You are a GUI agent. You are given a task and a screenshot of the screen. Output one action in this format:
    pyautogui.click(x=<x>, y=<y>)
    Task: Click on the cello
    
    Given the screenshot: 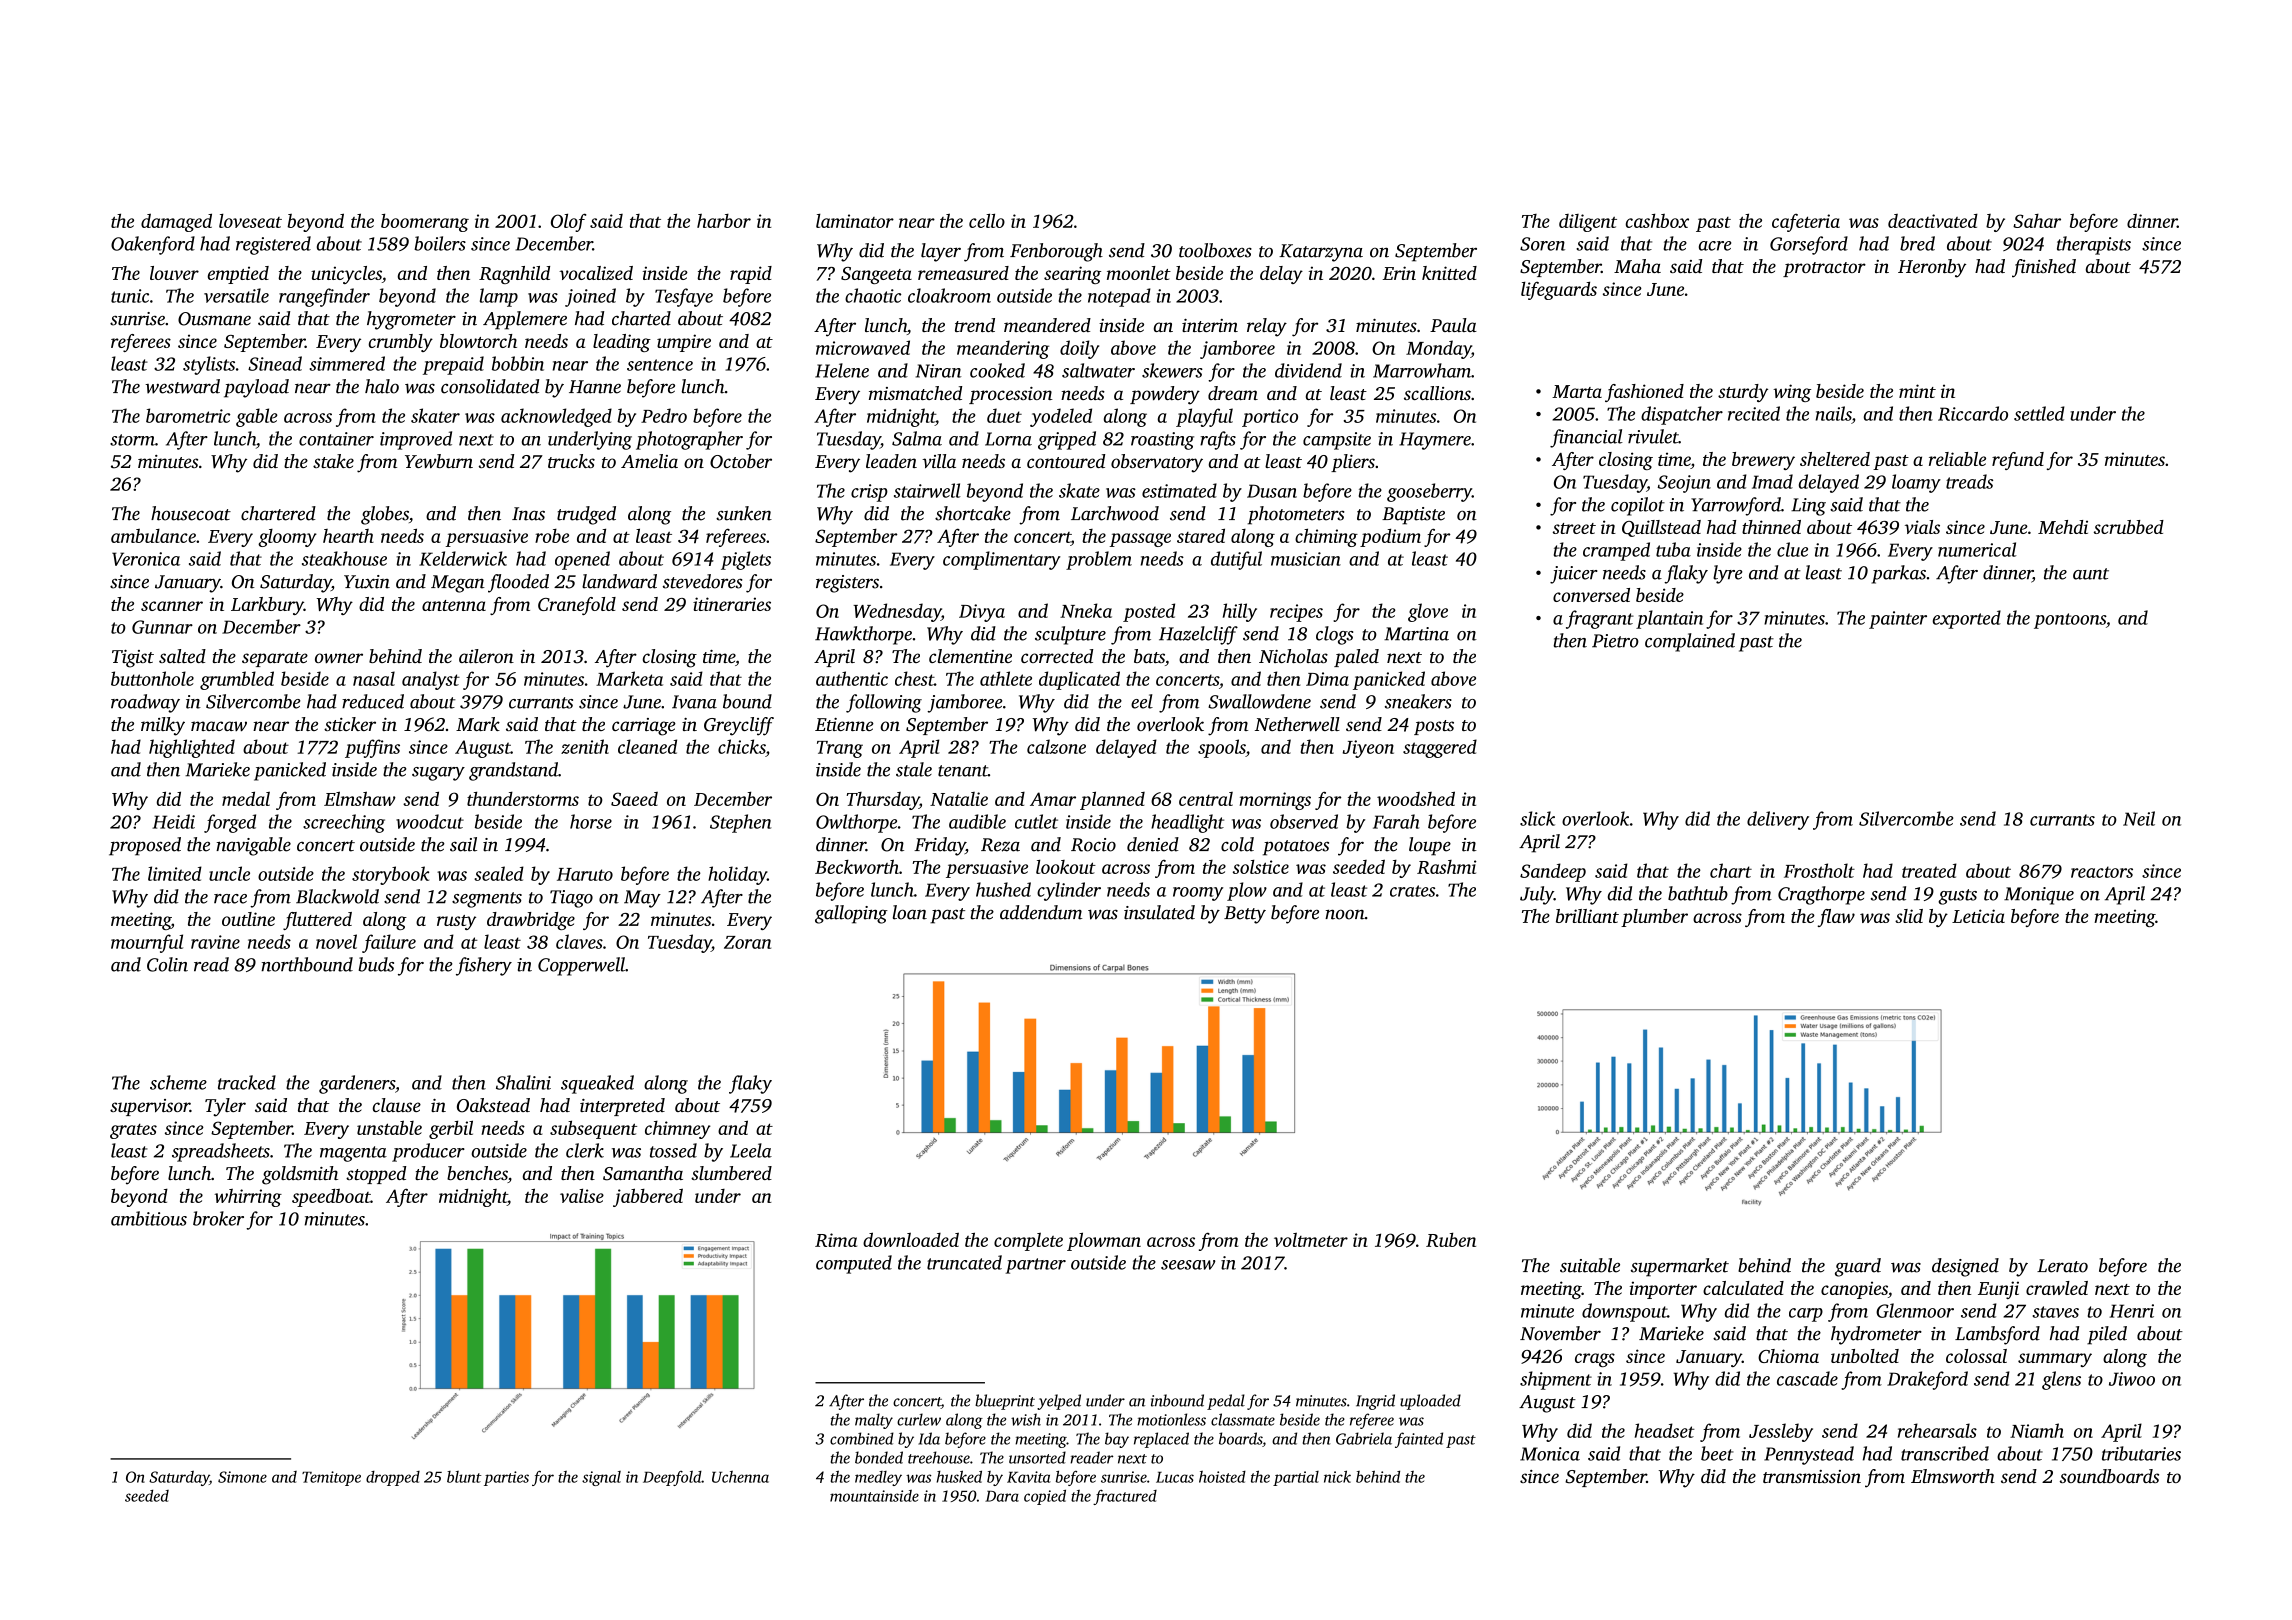 What is the action you would take?
    pyautogui.click(x=987, y=220)
